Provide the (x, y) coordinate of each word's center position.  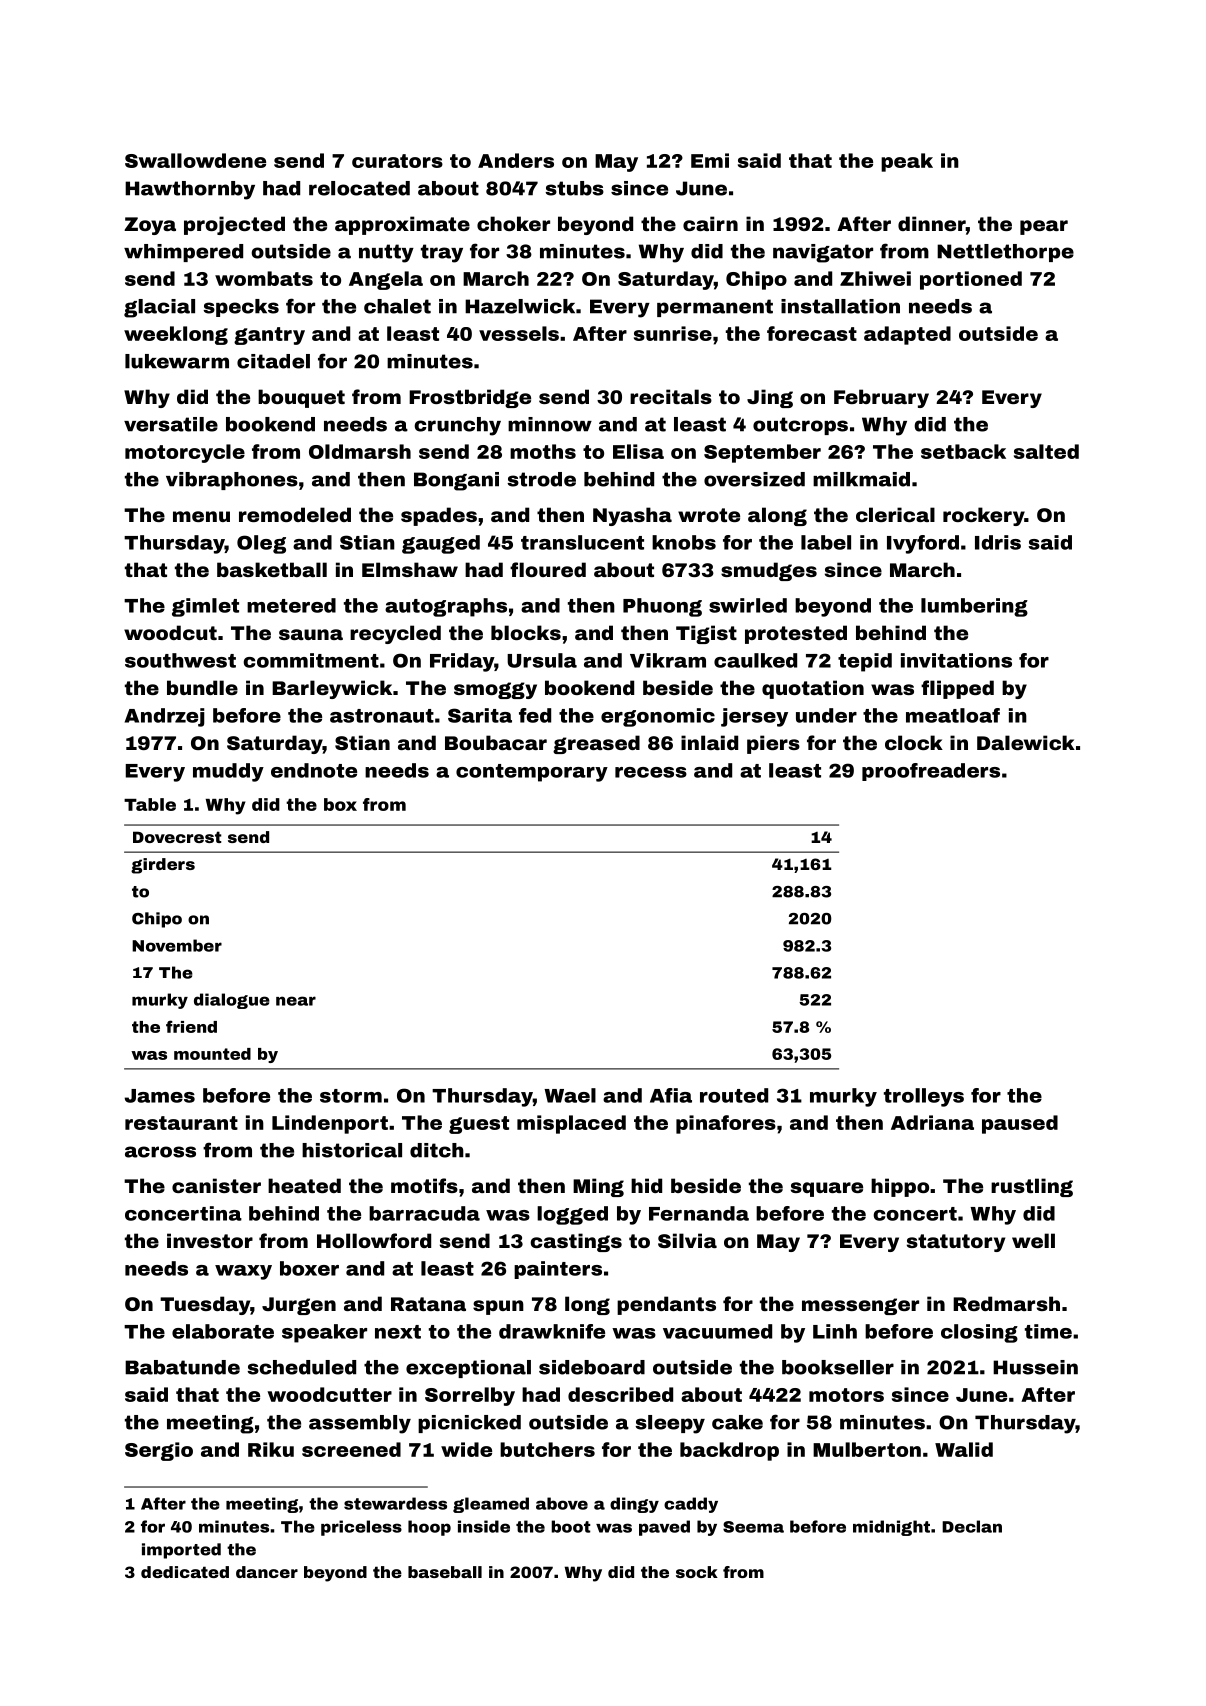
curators (397, 161)
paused (1020, 1124)
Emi (710, 160)
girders (163, 866)
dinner (932, 223)
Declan (972, 1526)
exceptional (468, 1369)
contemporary (532, 773)
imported (181, 1551)
